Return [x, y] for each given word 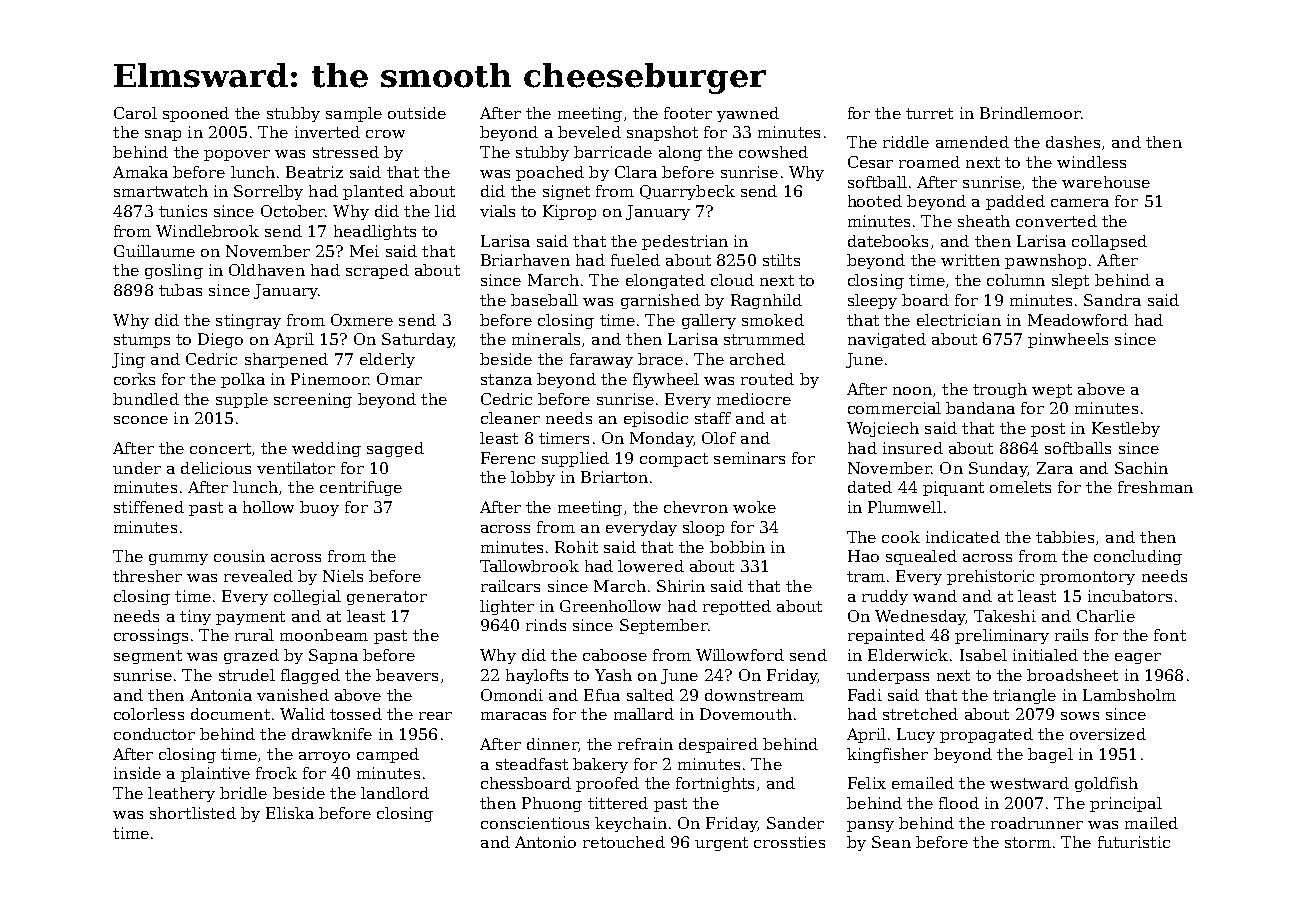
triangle [1024, 696]
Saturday [418, 340]
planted [373, 192]
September [663, 626]
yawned [748, 114]
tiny [195, 617]
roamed [929, 162]
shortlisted [193, 813]
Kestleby [1126, 429]
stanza [506, 379]
